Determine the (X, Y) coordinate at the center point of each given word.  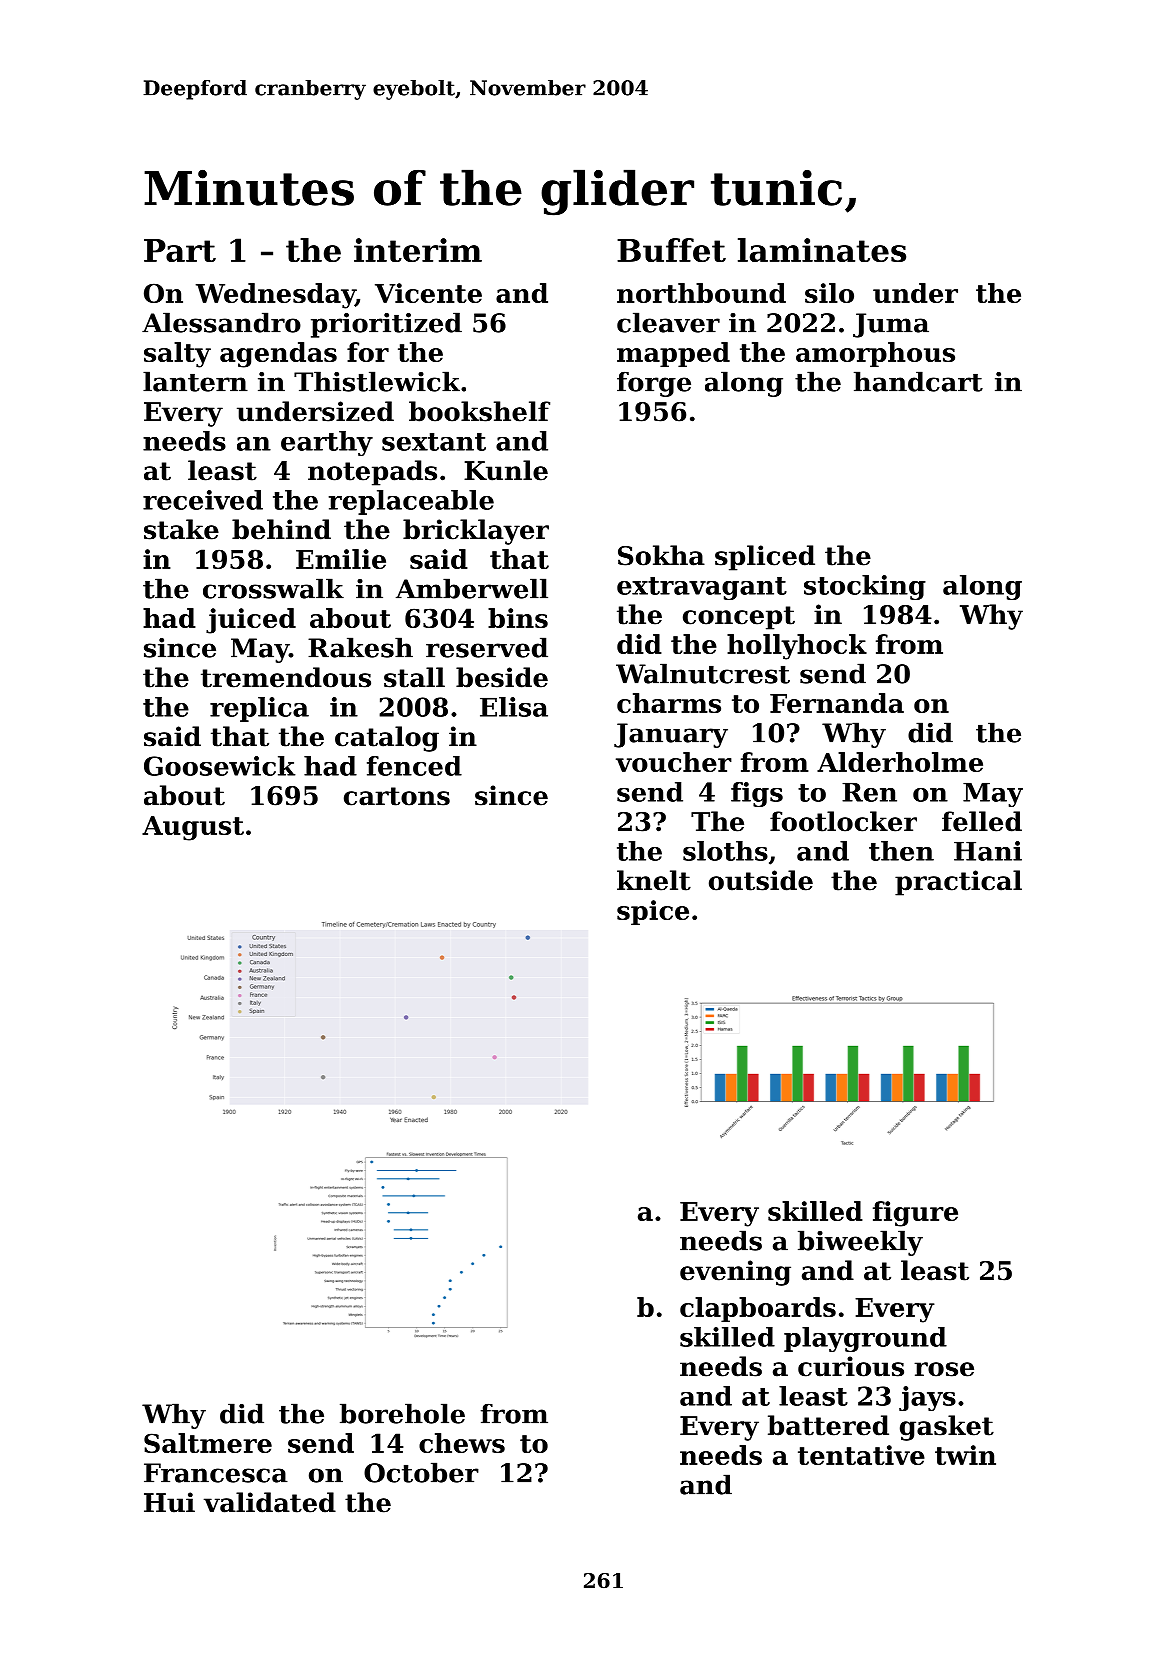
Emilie (341, 559)
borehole (402, 1413)
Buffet (671, 250)
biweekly (860, 1243)
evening (735, 1273)
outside (761, 880)
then (901, 851)
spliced (765, 558)
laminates (822, 250)
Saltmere (208, 1443)
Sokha (661, 555)
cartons (397, 796)
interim (418, 250)
